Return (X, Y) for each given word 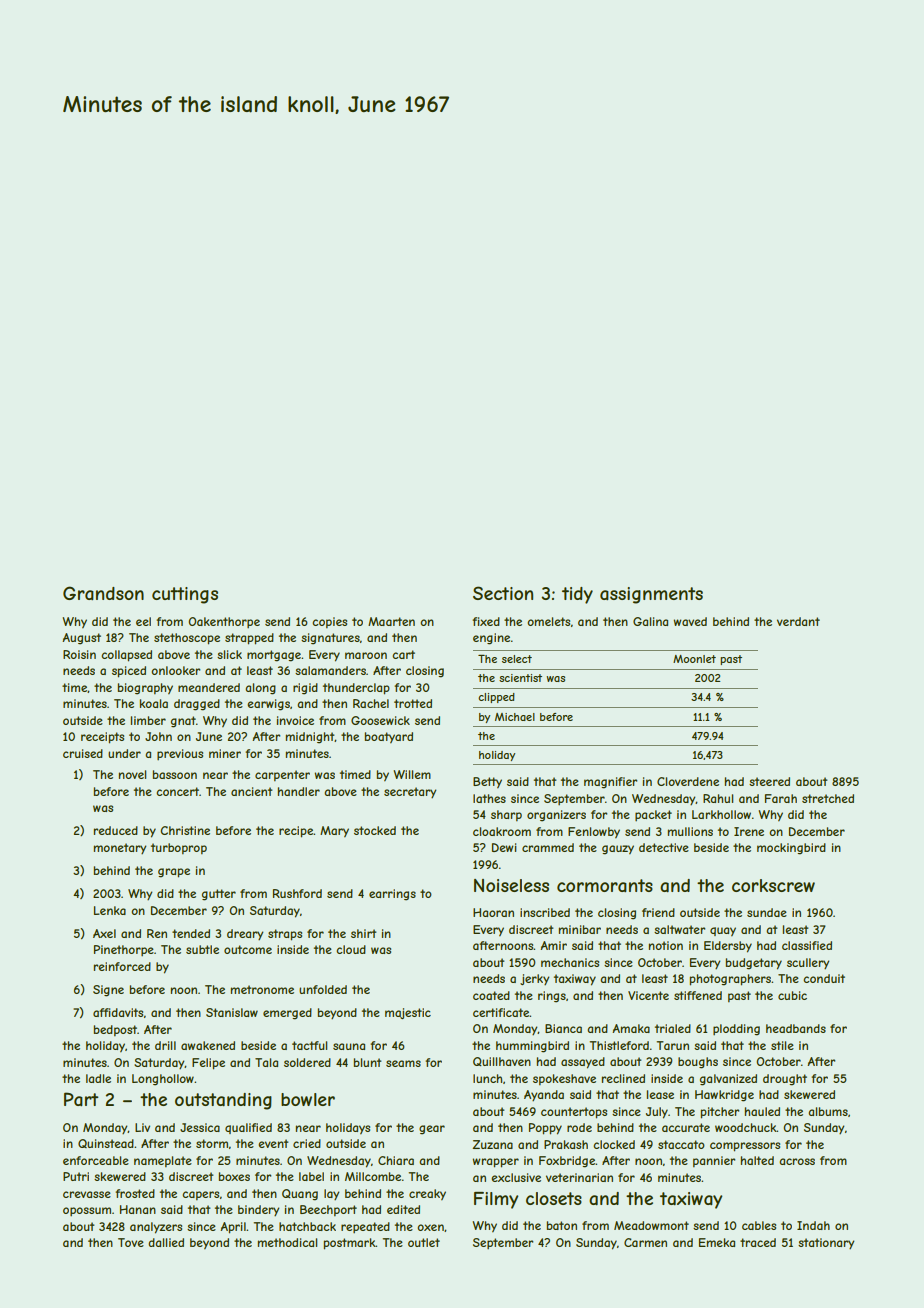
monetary (120, 848)
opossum (87, 1211)
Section (503, 593)
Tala (266, 1062)
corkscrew (773, 885)
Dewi (504, 847)
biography (145, 689)
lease (660, 1094)
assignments (651, 595)
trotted (413, 703)
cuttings (185, 595)
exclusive (516, 1177)
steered (769, 781)
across (797, 1161)
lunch (487, 1078)
